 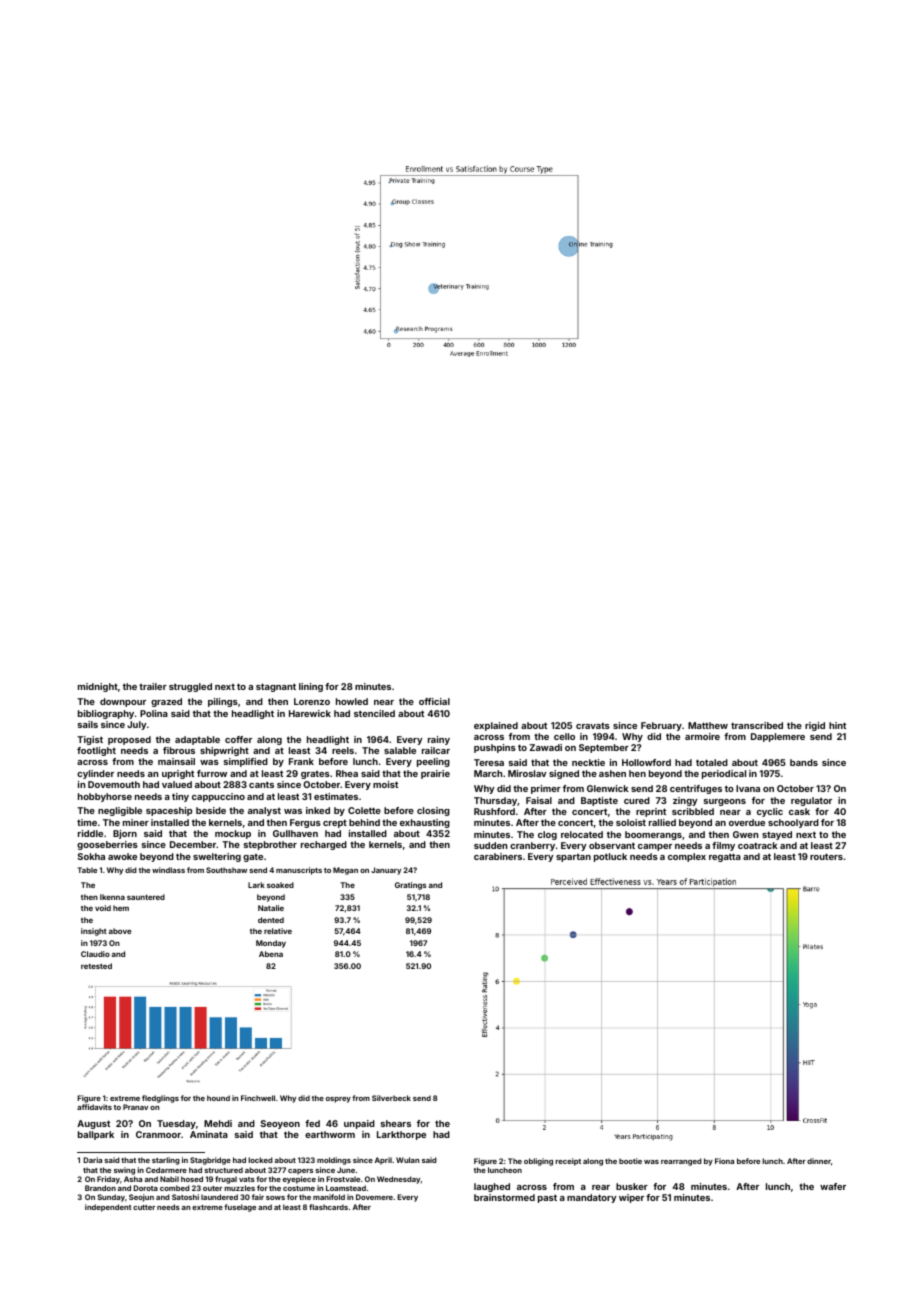 I want to click on regatta, so click(x=725, y=857).
